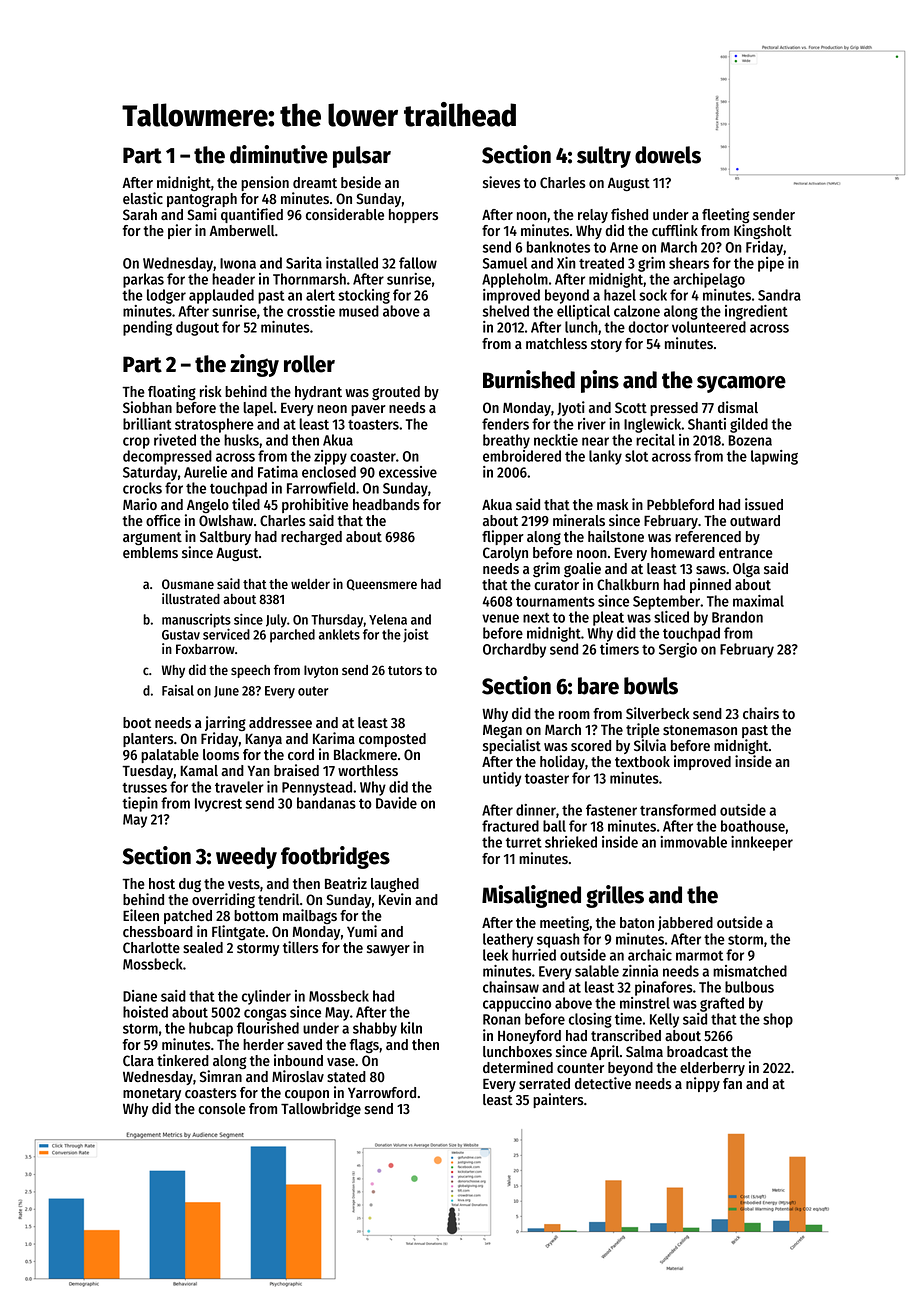  What do you see at coordinates (242, 230) in the screenshot?
I see `Amberwell` at bounding box center [242, 230].
